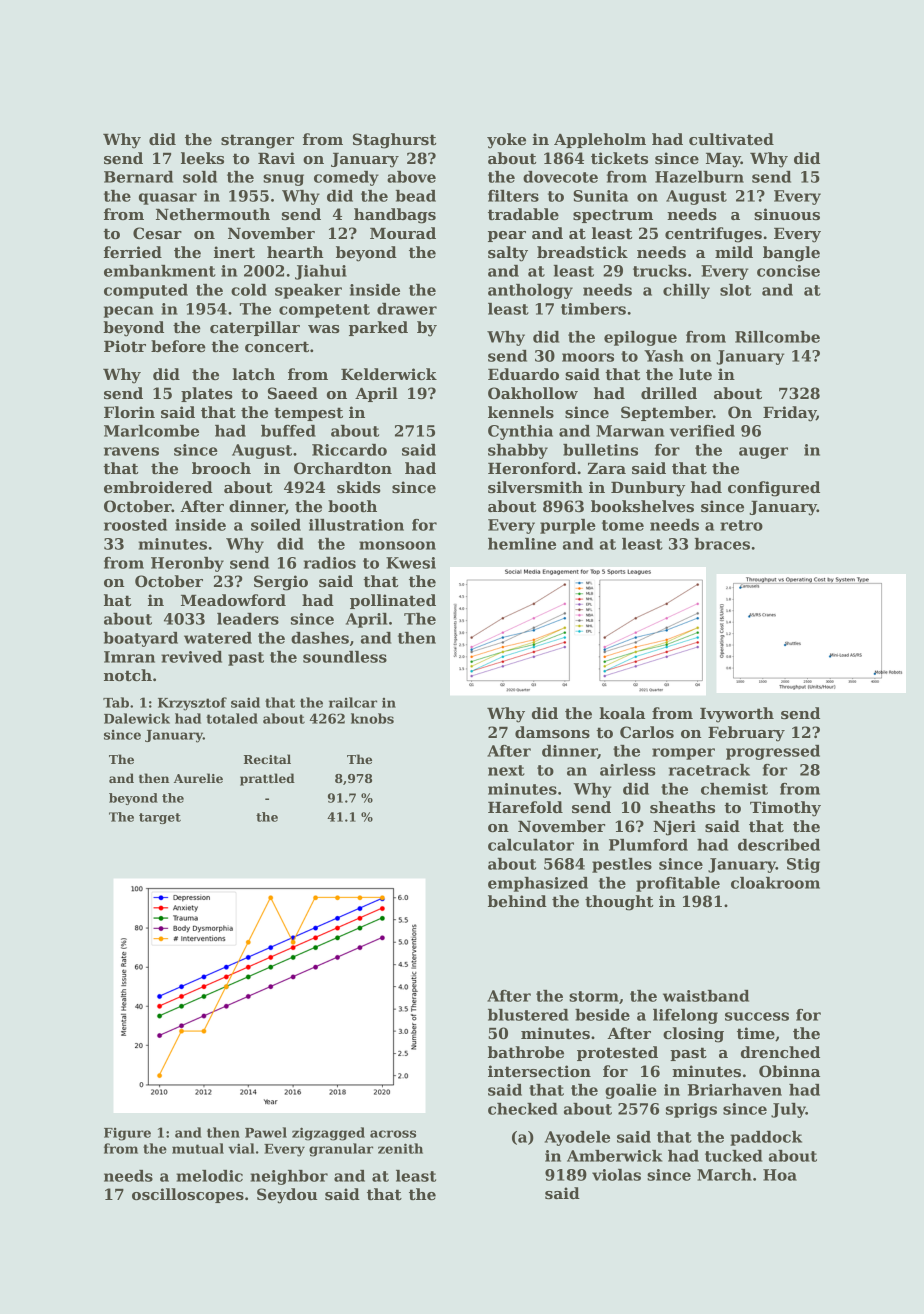  I want to click on filters, so click(513, 196).
